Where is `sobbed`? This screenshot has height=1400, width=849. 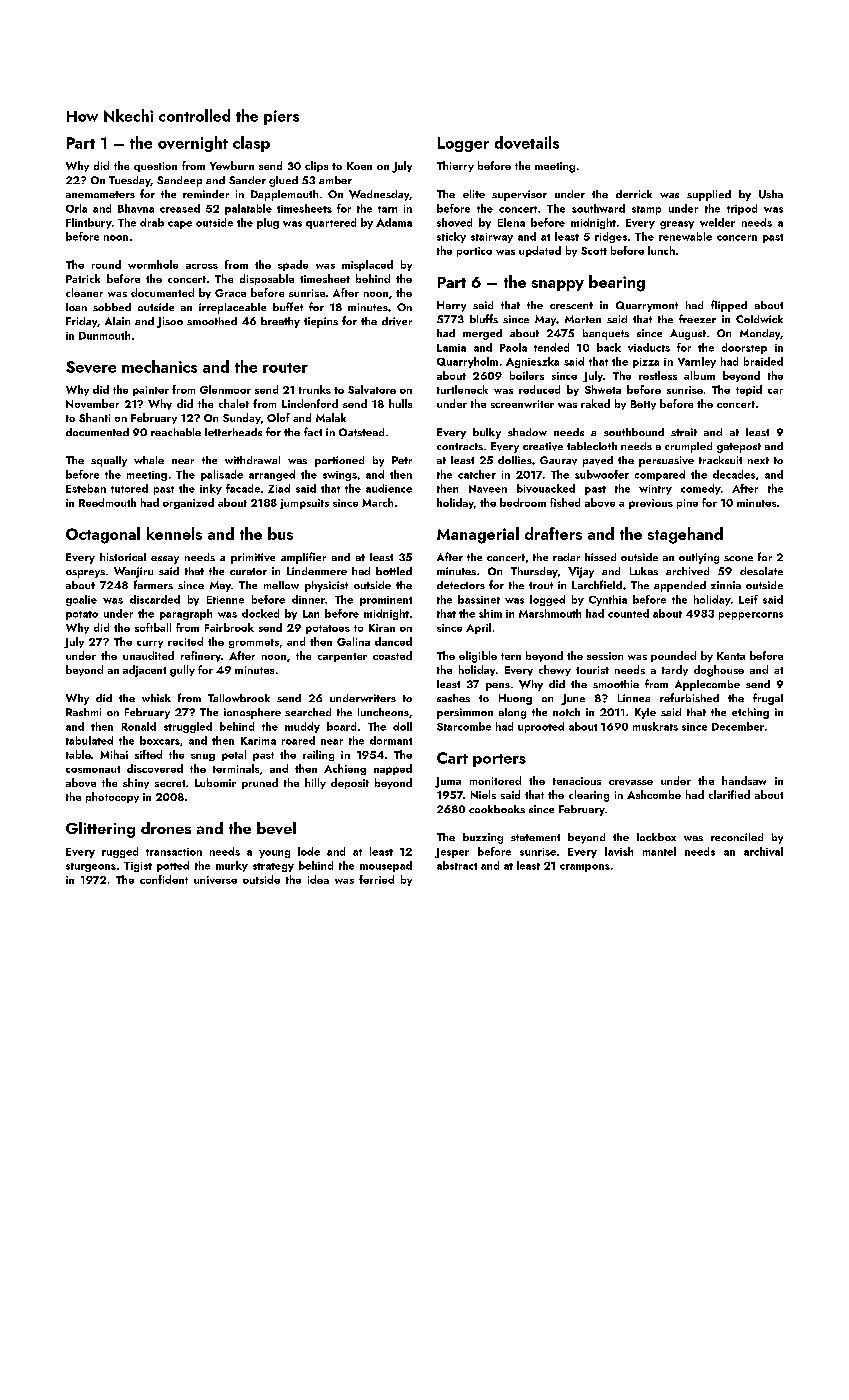
sobbed is located at coordinates (112, 307).
